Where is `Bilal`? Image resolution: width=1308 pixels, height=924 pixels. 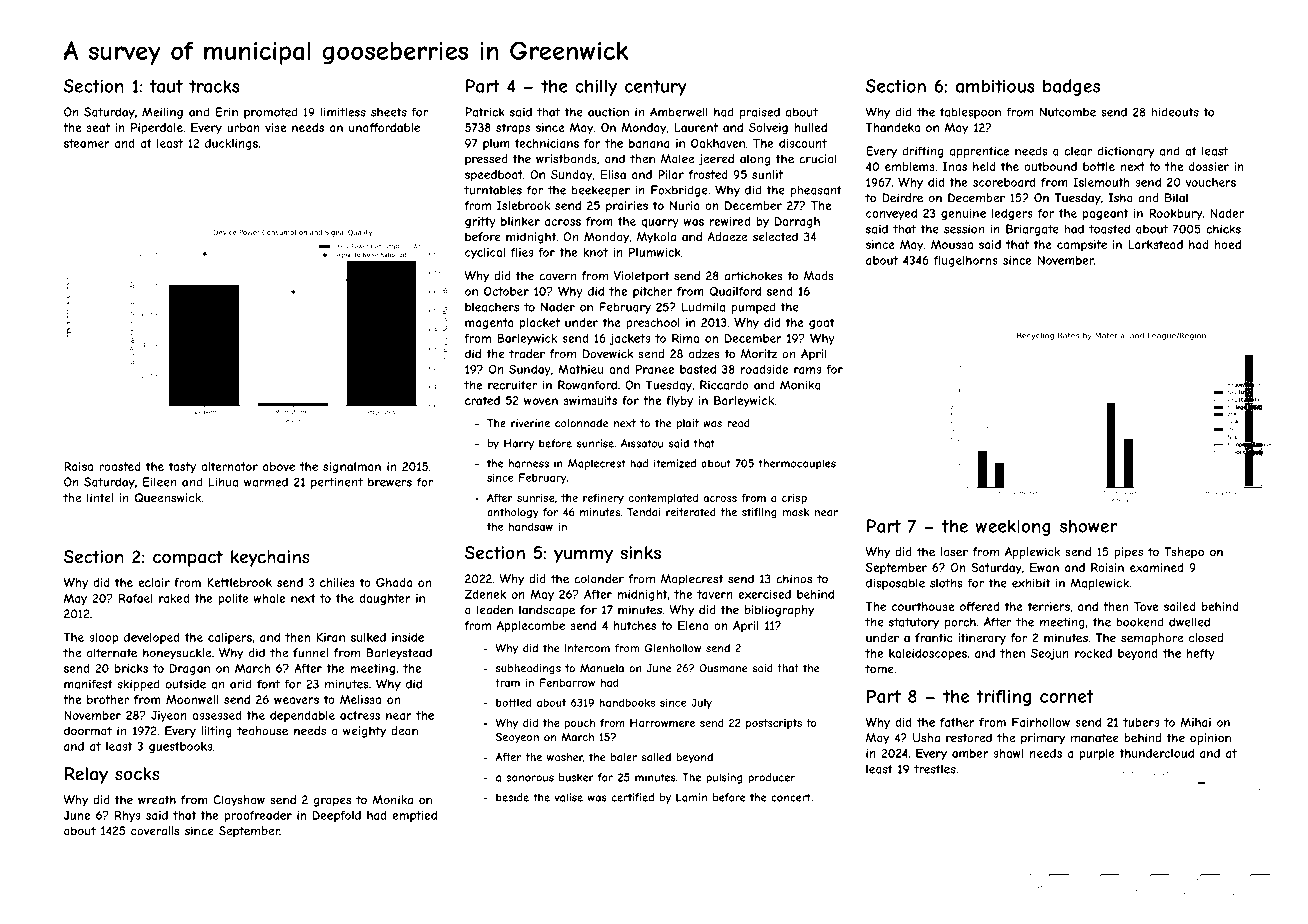 Bilal is located at coordinates (1176, 198).
